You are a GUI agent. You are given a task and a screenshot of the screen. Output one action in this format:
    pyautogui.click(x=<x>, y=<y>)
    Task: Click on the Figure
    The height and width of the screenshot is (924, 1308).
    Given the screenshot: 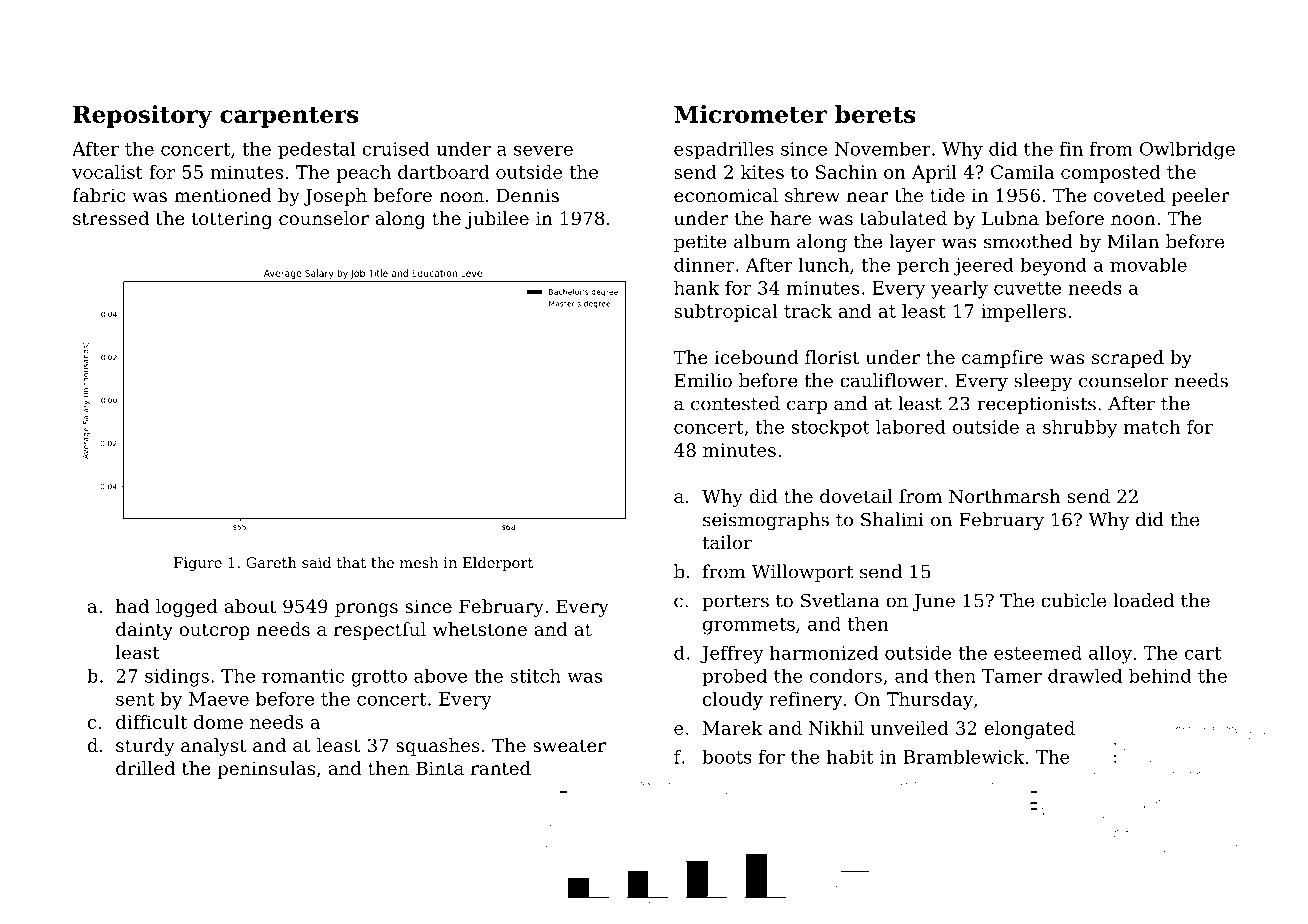 What is the action you would take?
    pyautogui.click(x=198, y=564)
